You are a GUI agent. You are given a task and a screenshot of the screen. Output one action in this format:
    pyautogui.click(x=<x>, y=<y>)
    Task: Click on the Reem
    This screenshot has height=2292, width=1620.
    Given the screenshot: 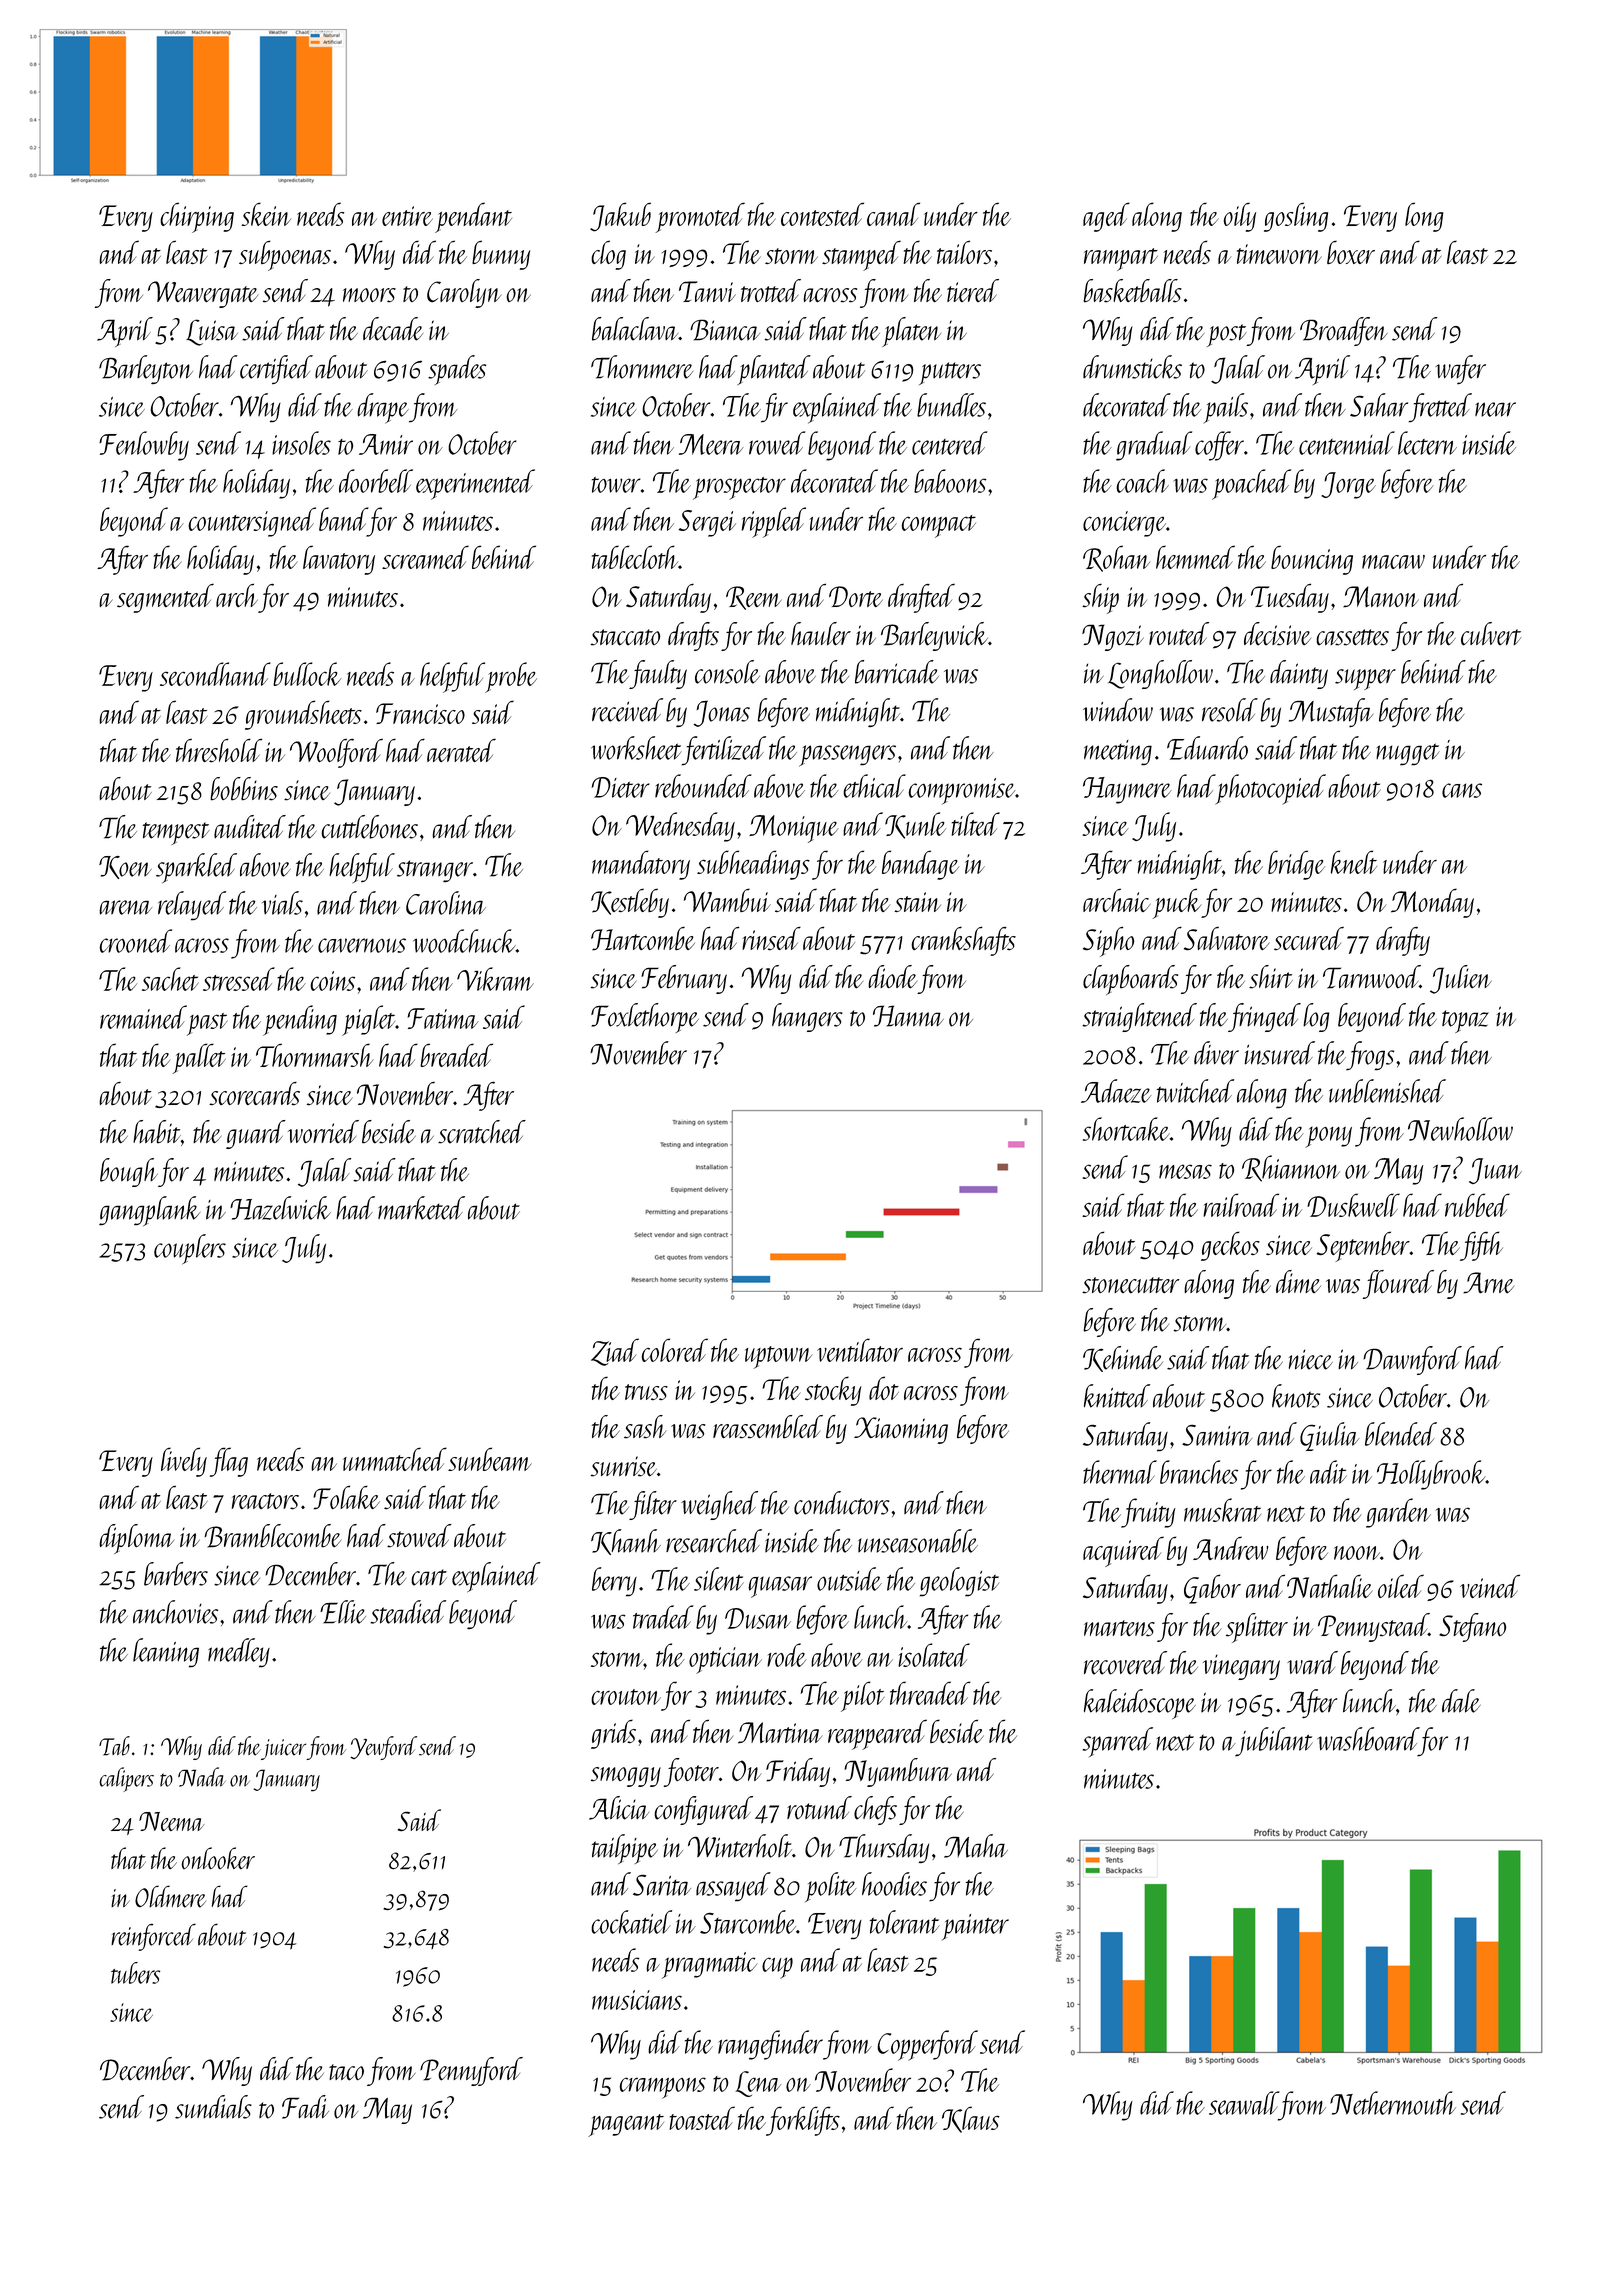 What is the action you would take?
    pyautogui.click(x=754, y=598)
